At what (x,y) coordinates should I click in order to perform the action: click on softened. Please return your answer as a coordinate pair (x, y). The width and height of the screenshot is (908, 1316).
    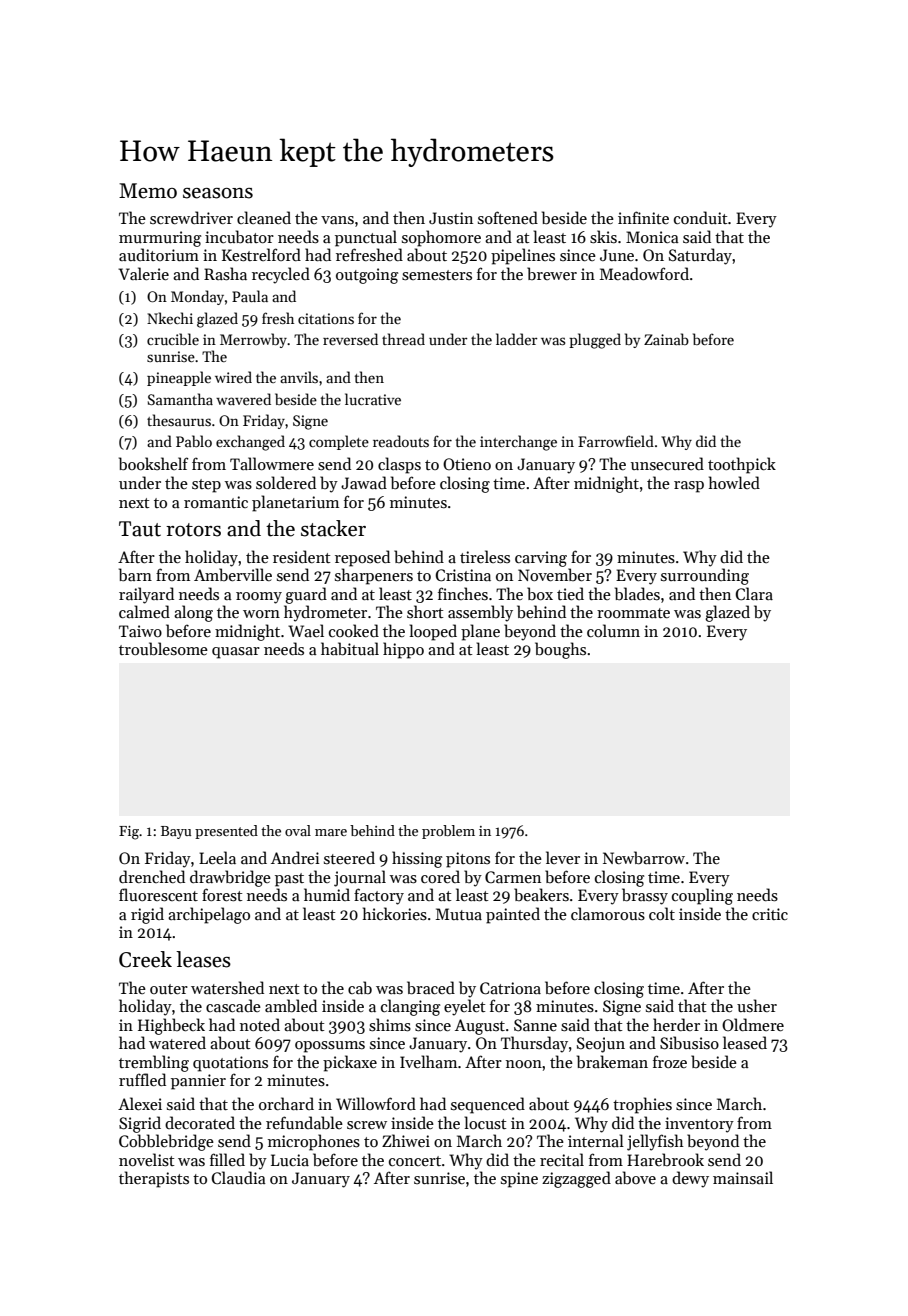
    Looking at the image, I should click on (508, 217).
